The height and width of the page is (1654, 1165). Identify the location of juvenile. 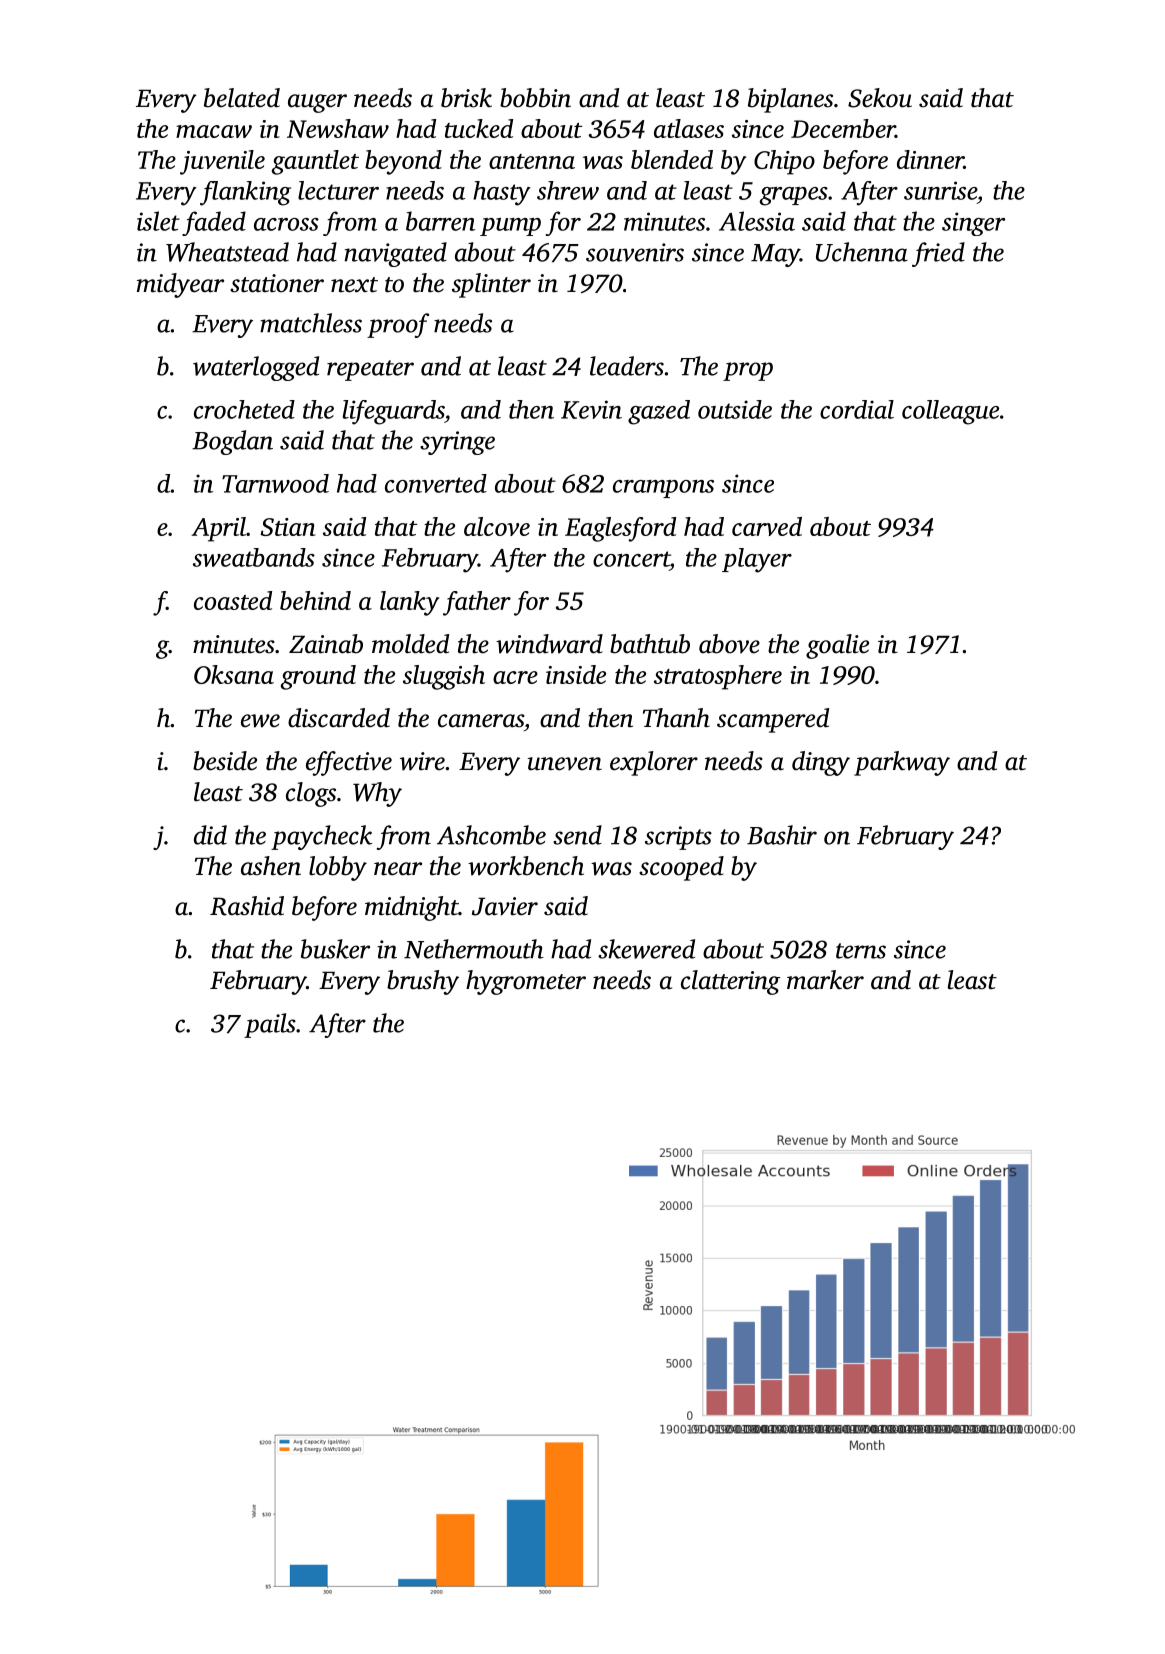
(222, 162).
